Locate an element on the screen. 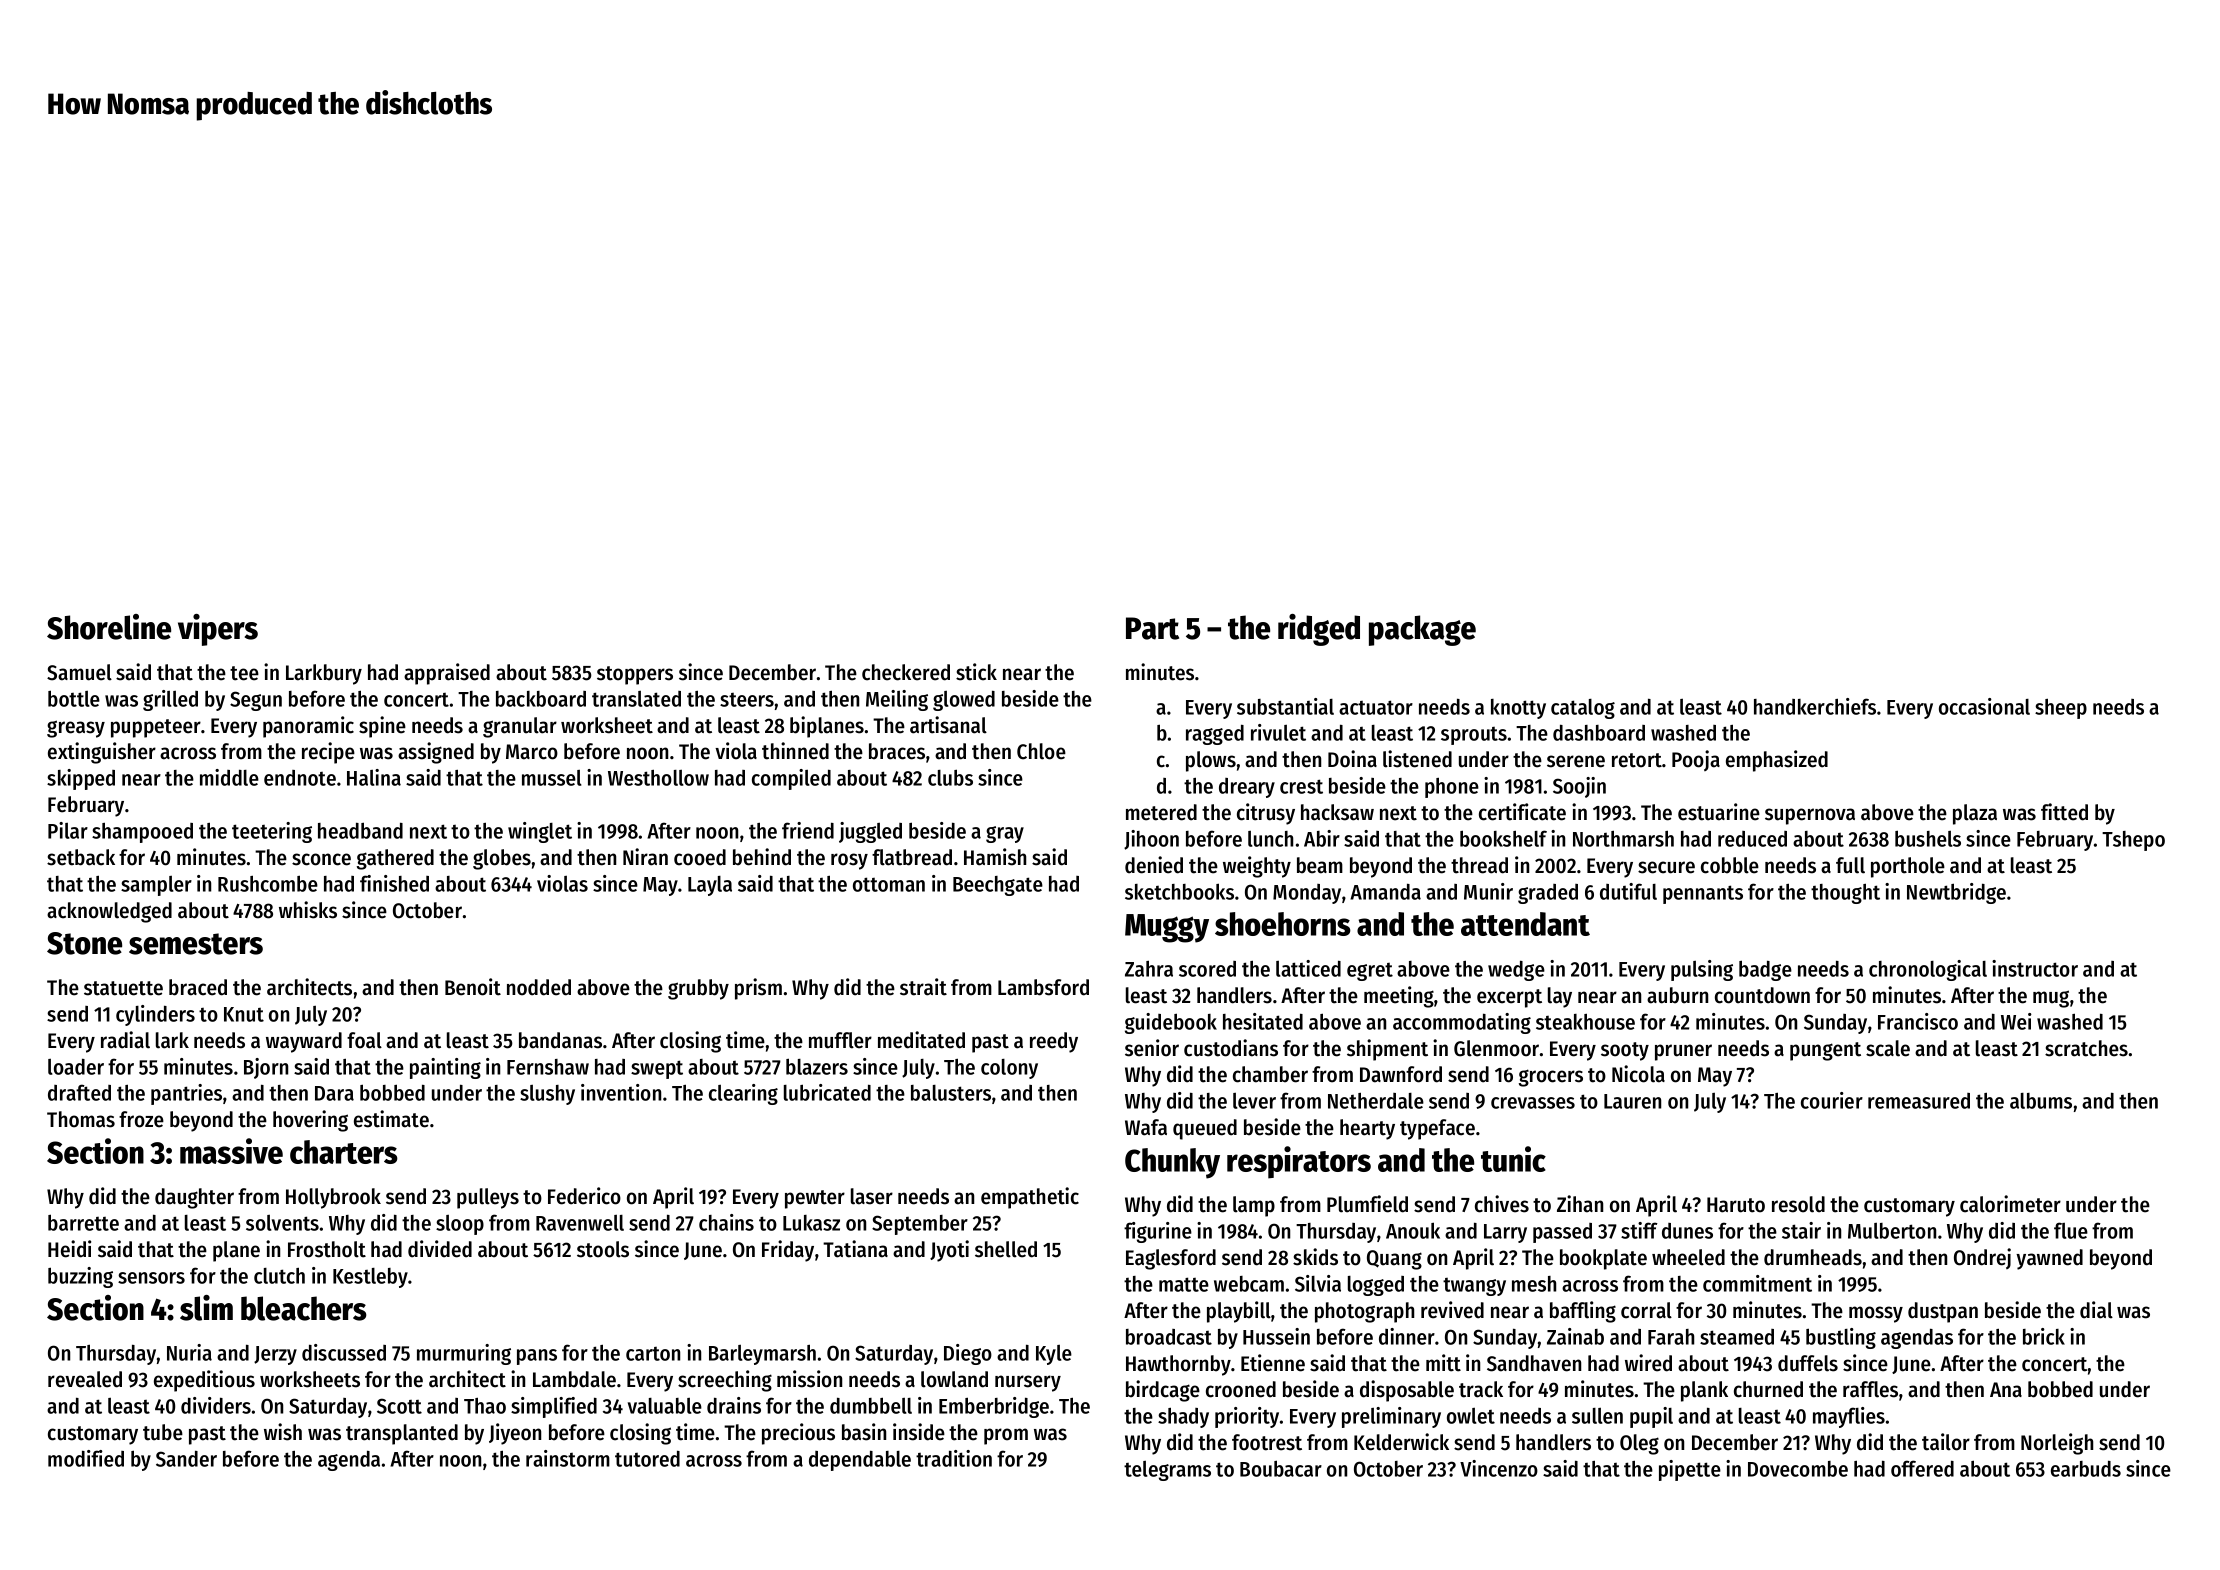 The image size is (2220, 1570). appraised is located at coordinates (447, 674).
